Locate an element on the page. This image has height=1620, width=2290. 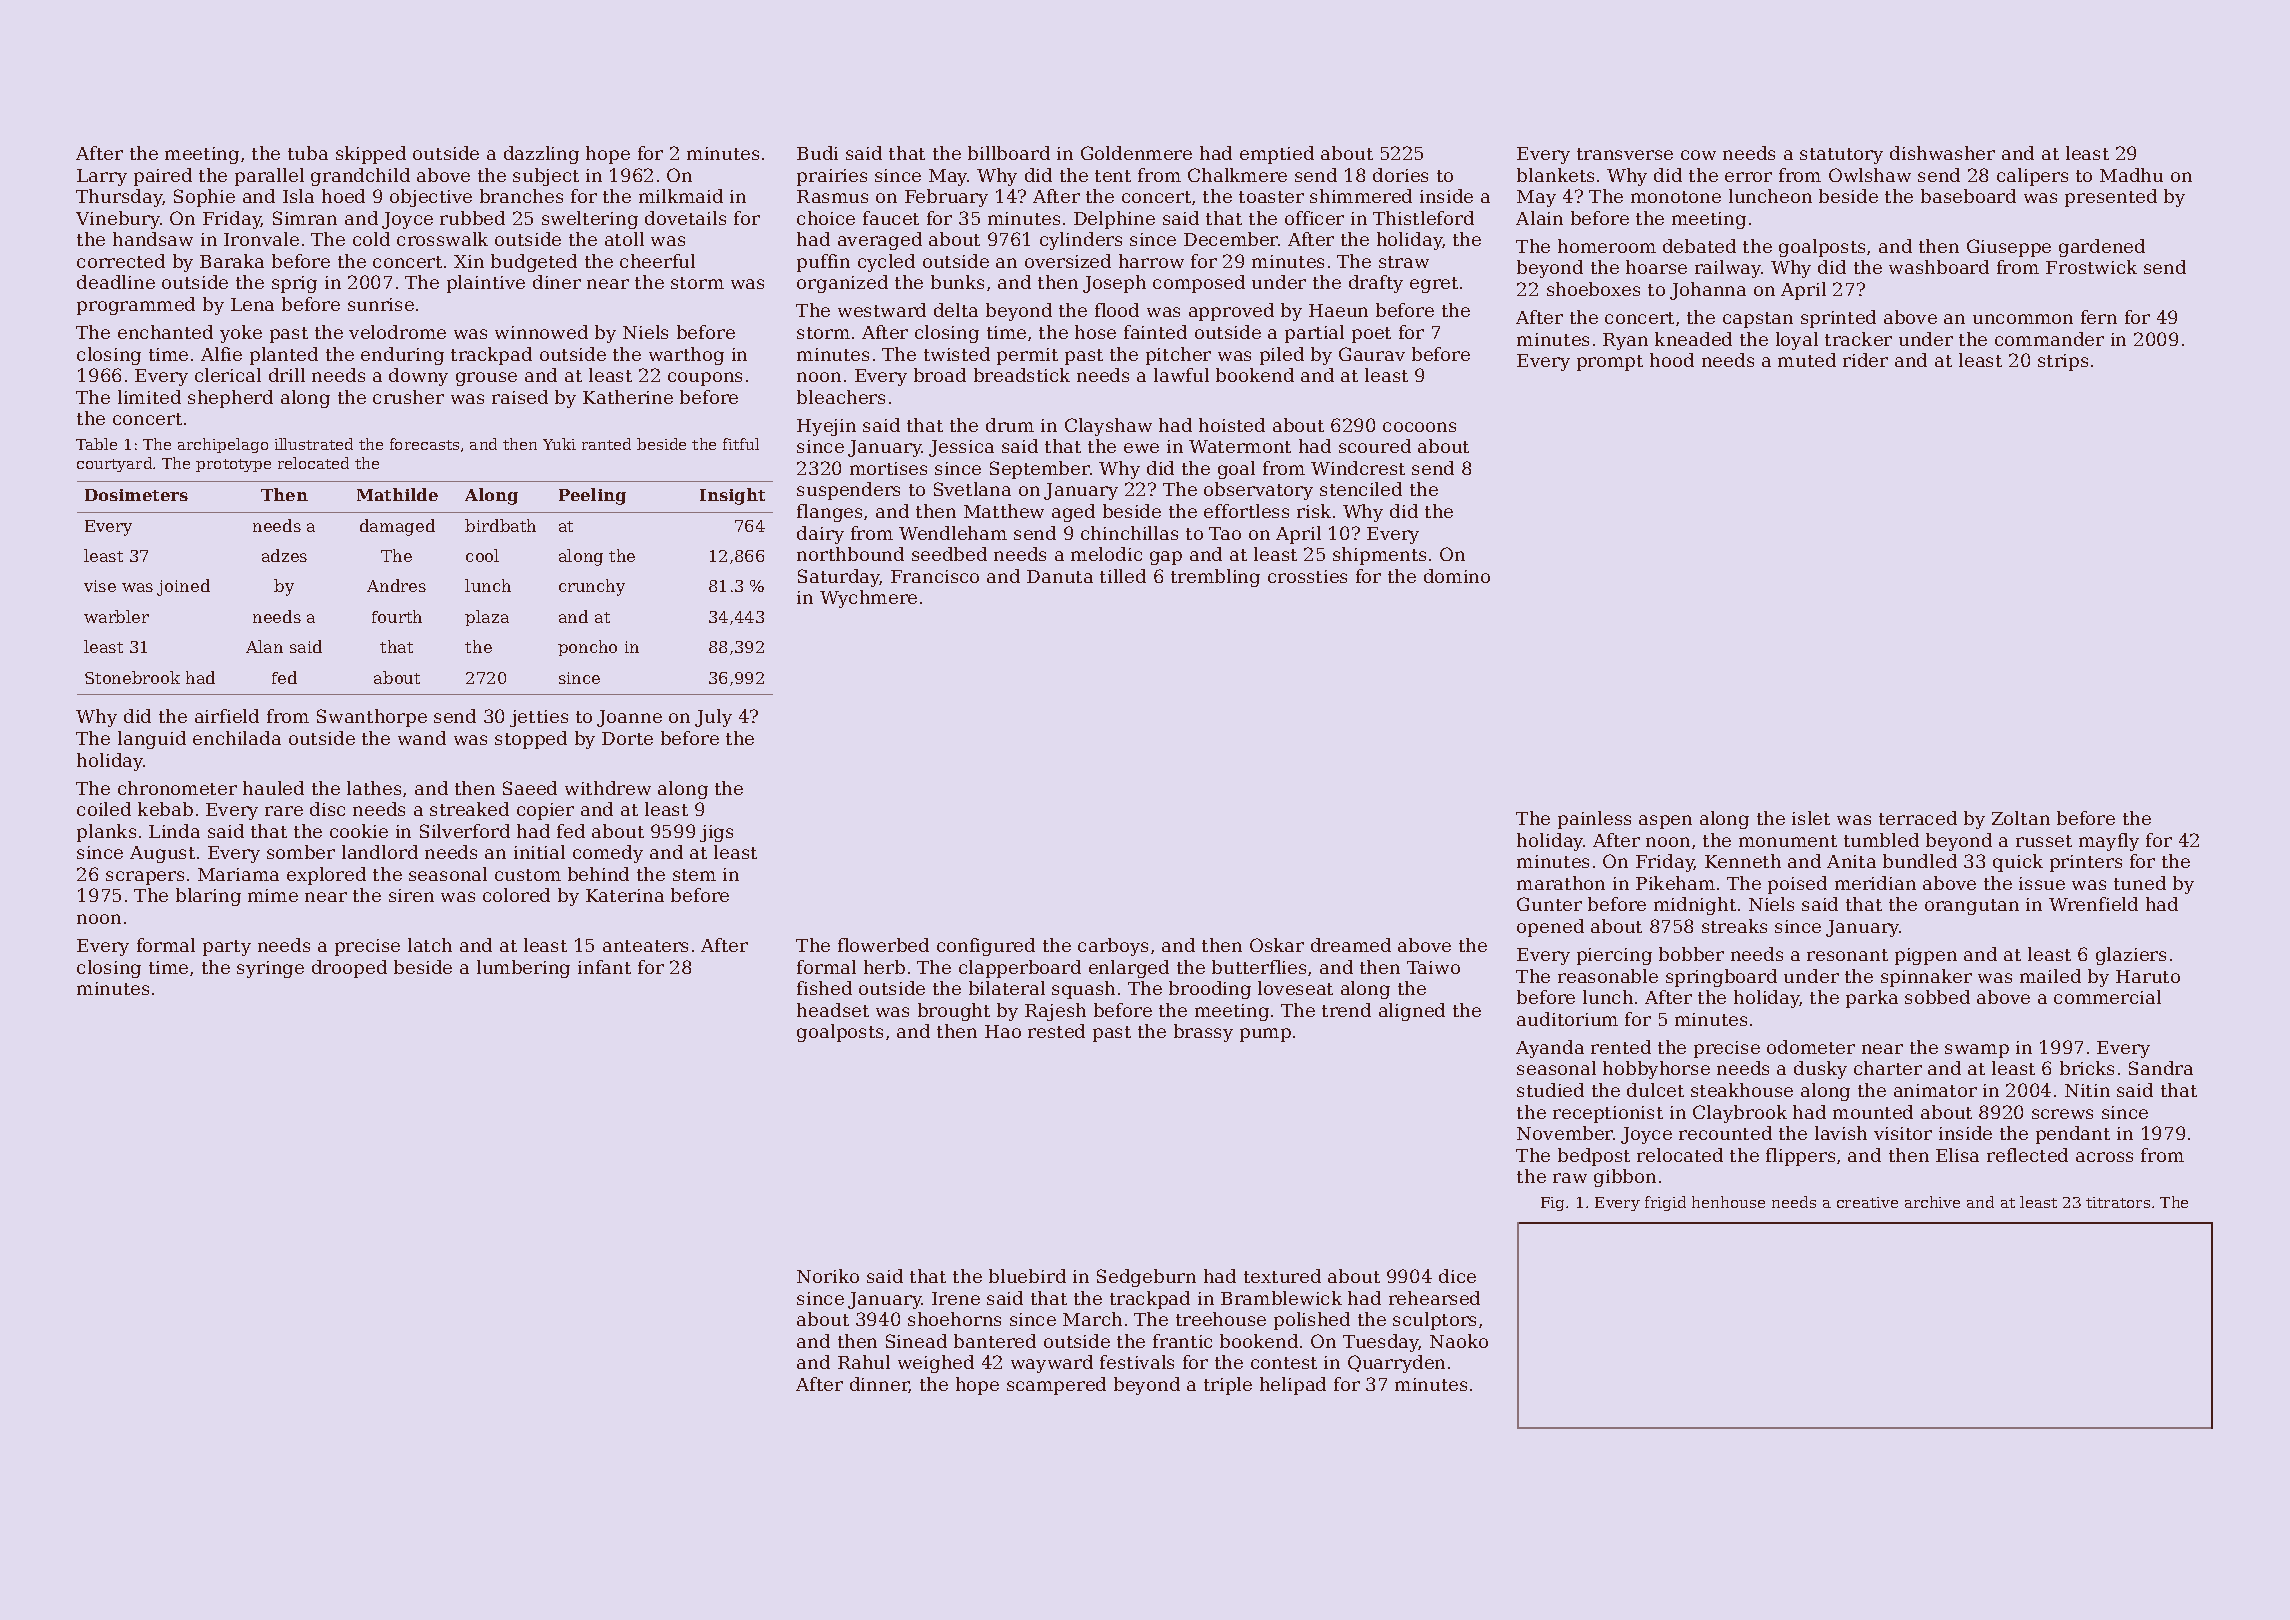
helipad is located at coordinates (1293, 1386).
